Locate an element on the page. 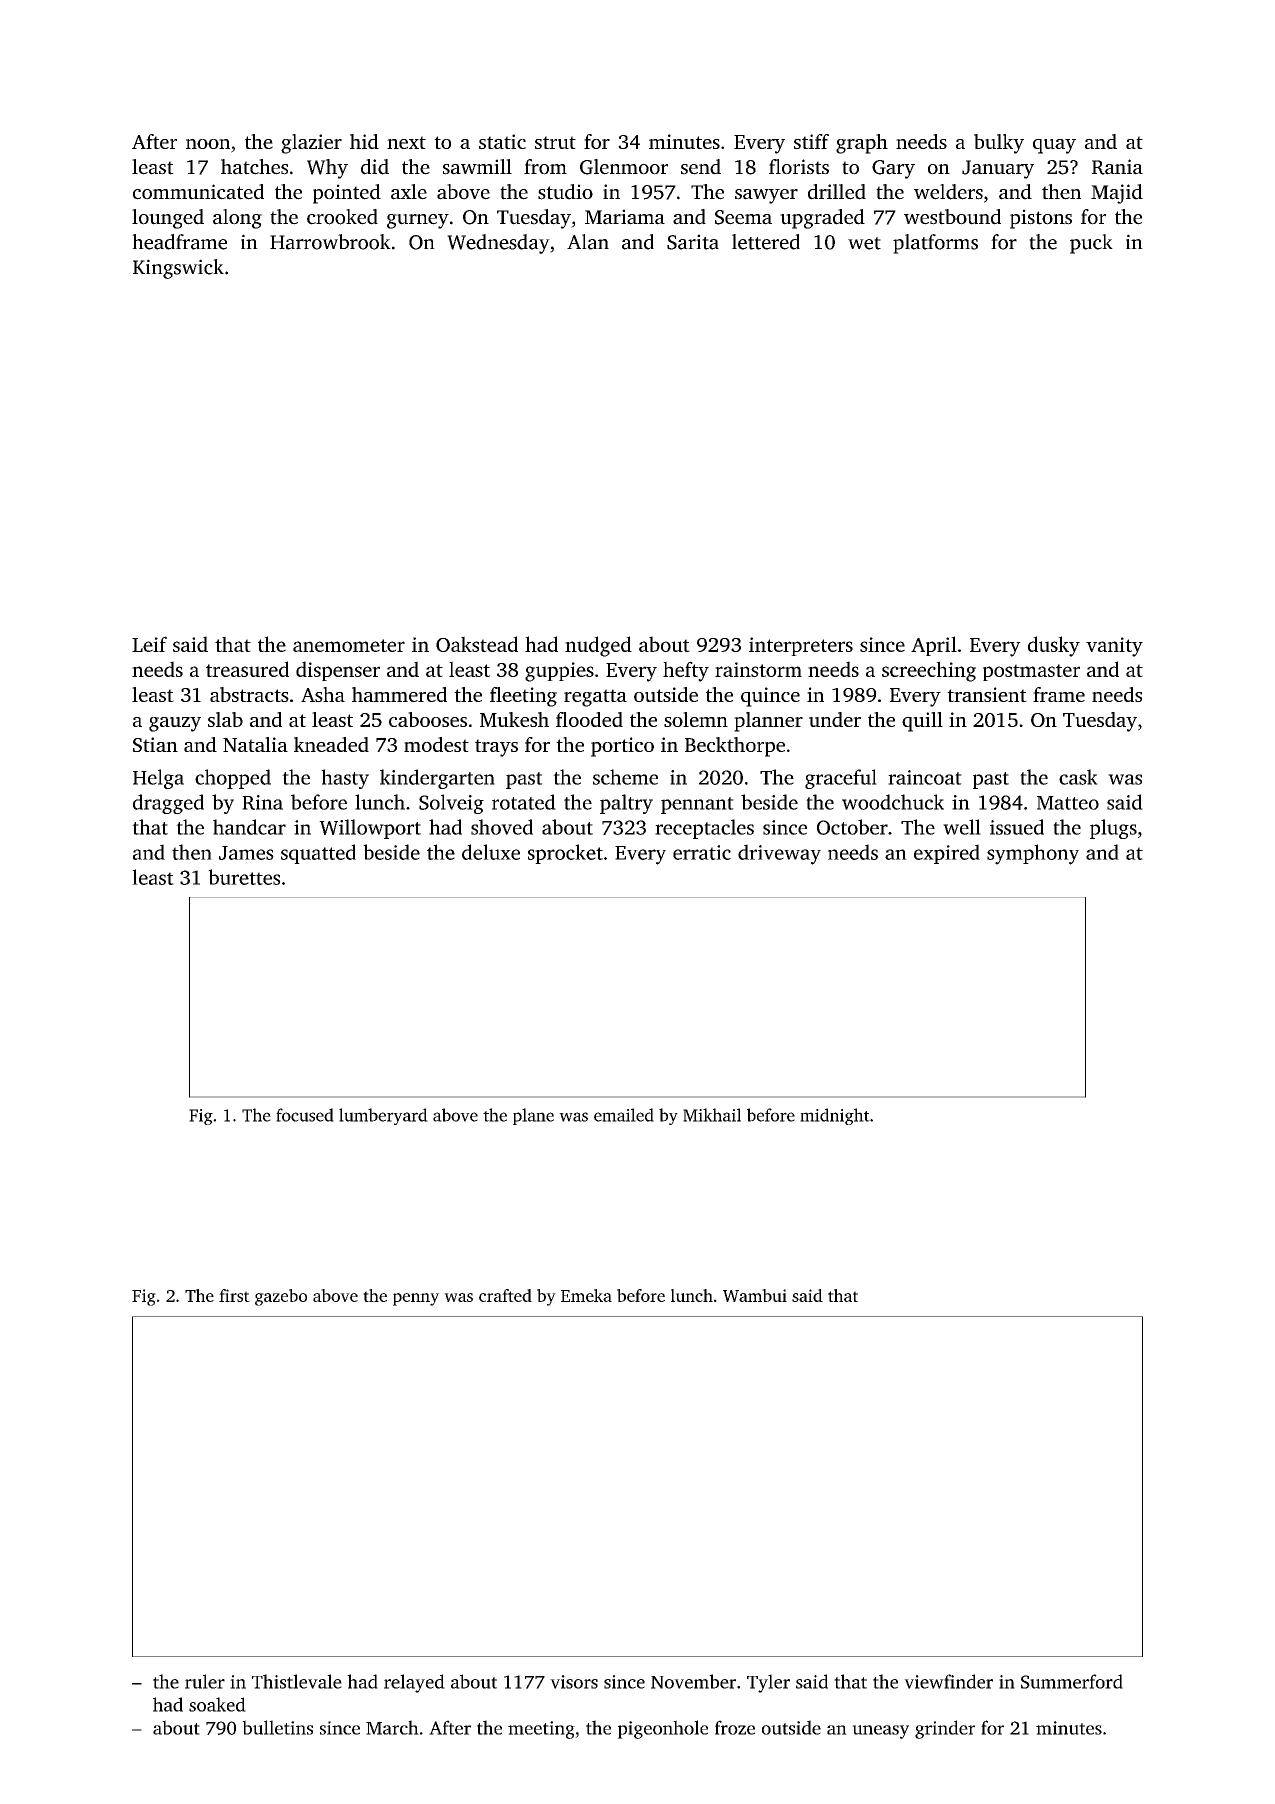  Wambui is located at coordinates (755, 1295).
